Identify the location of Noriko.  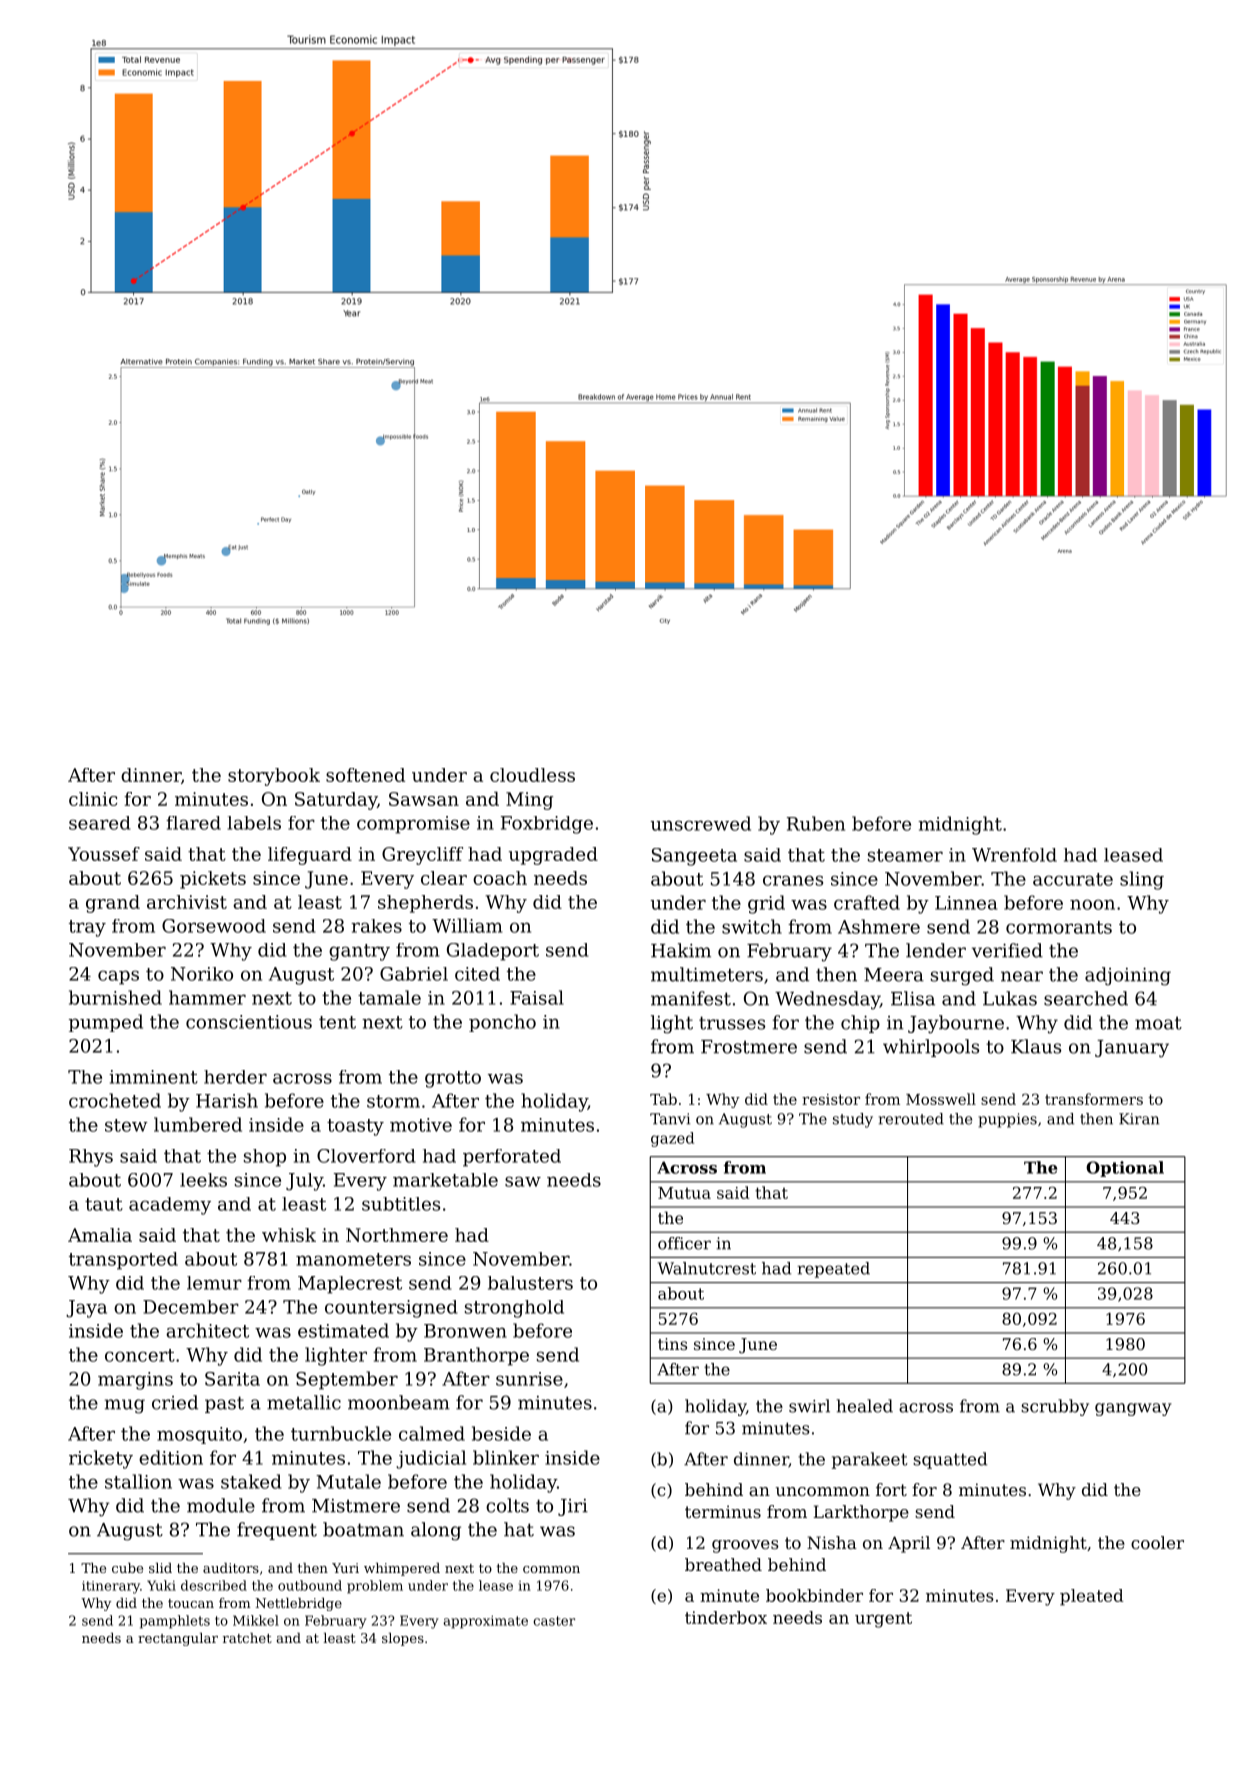
(202, 974).
